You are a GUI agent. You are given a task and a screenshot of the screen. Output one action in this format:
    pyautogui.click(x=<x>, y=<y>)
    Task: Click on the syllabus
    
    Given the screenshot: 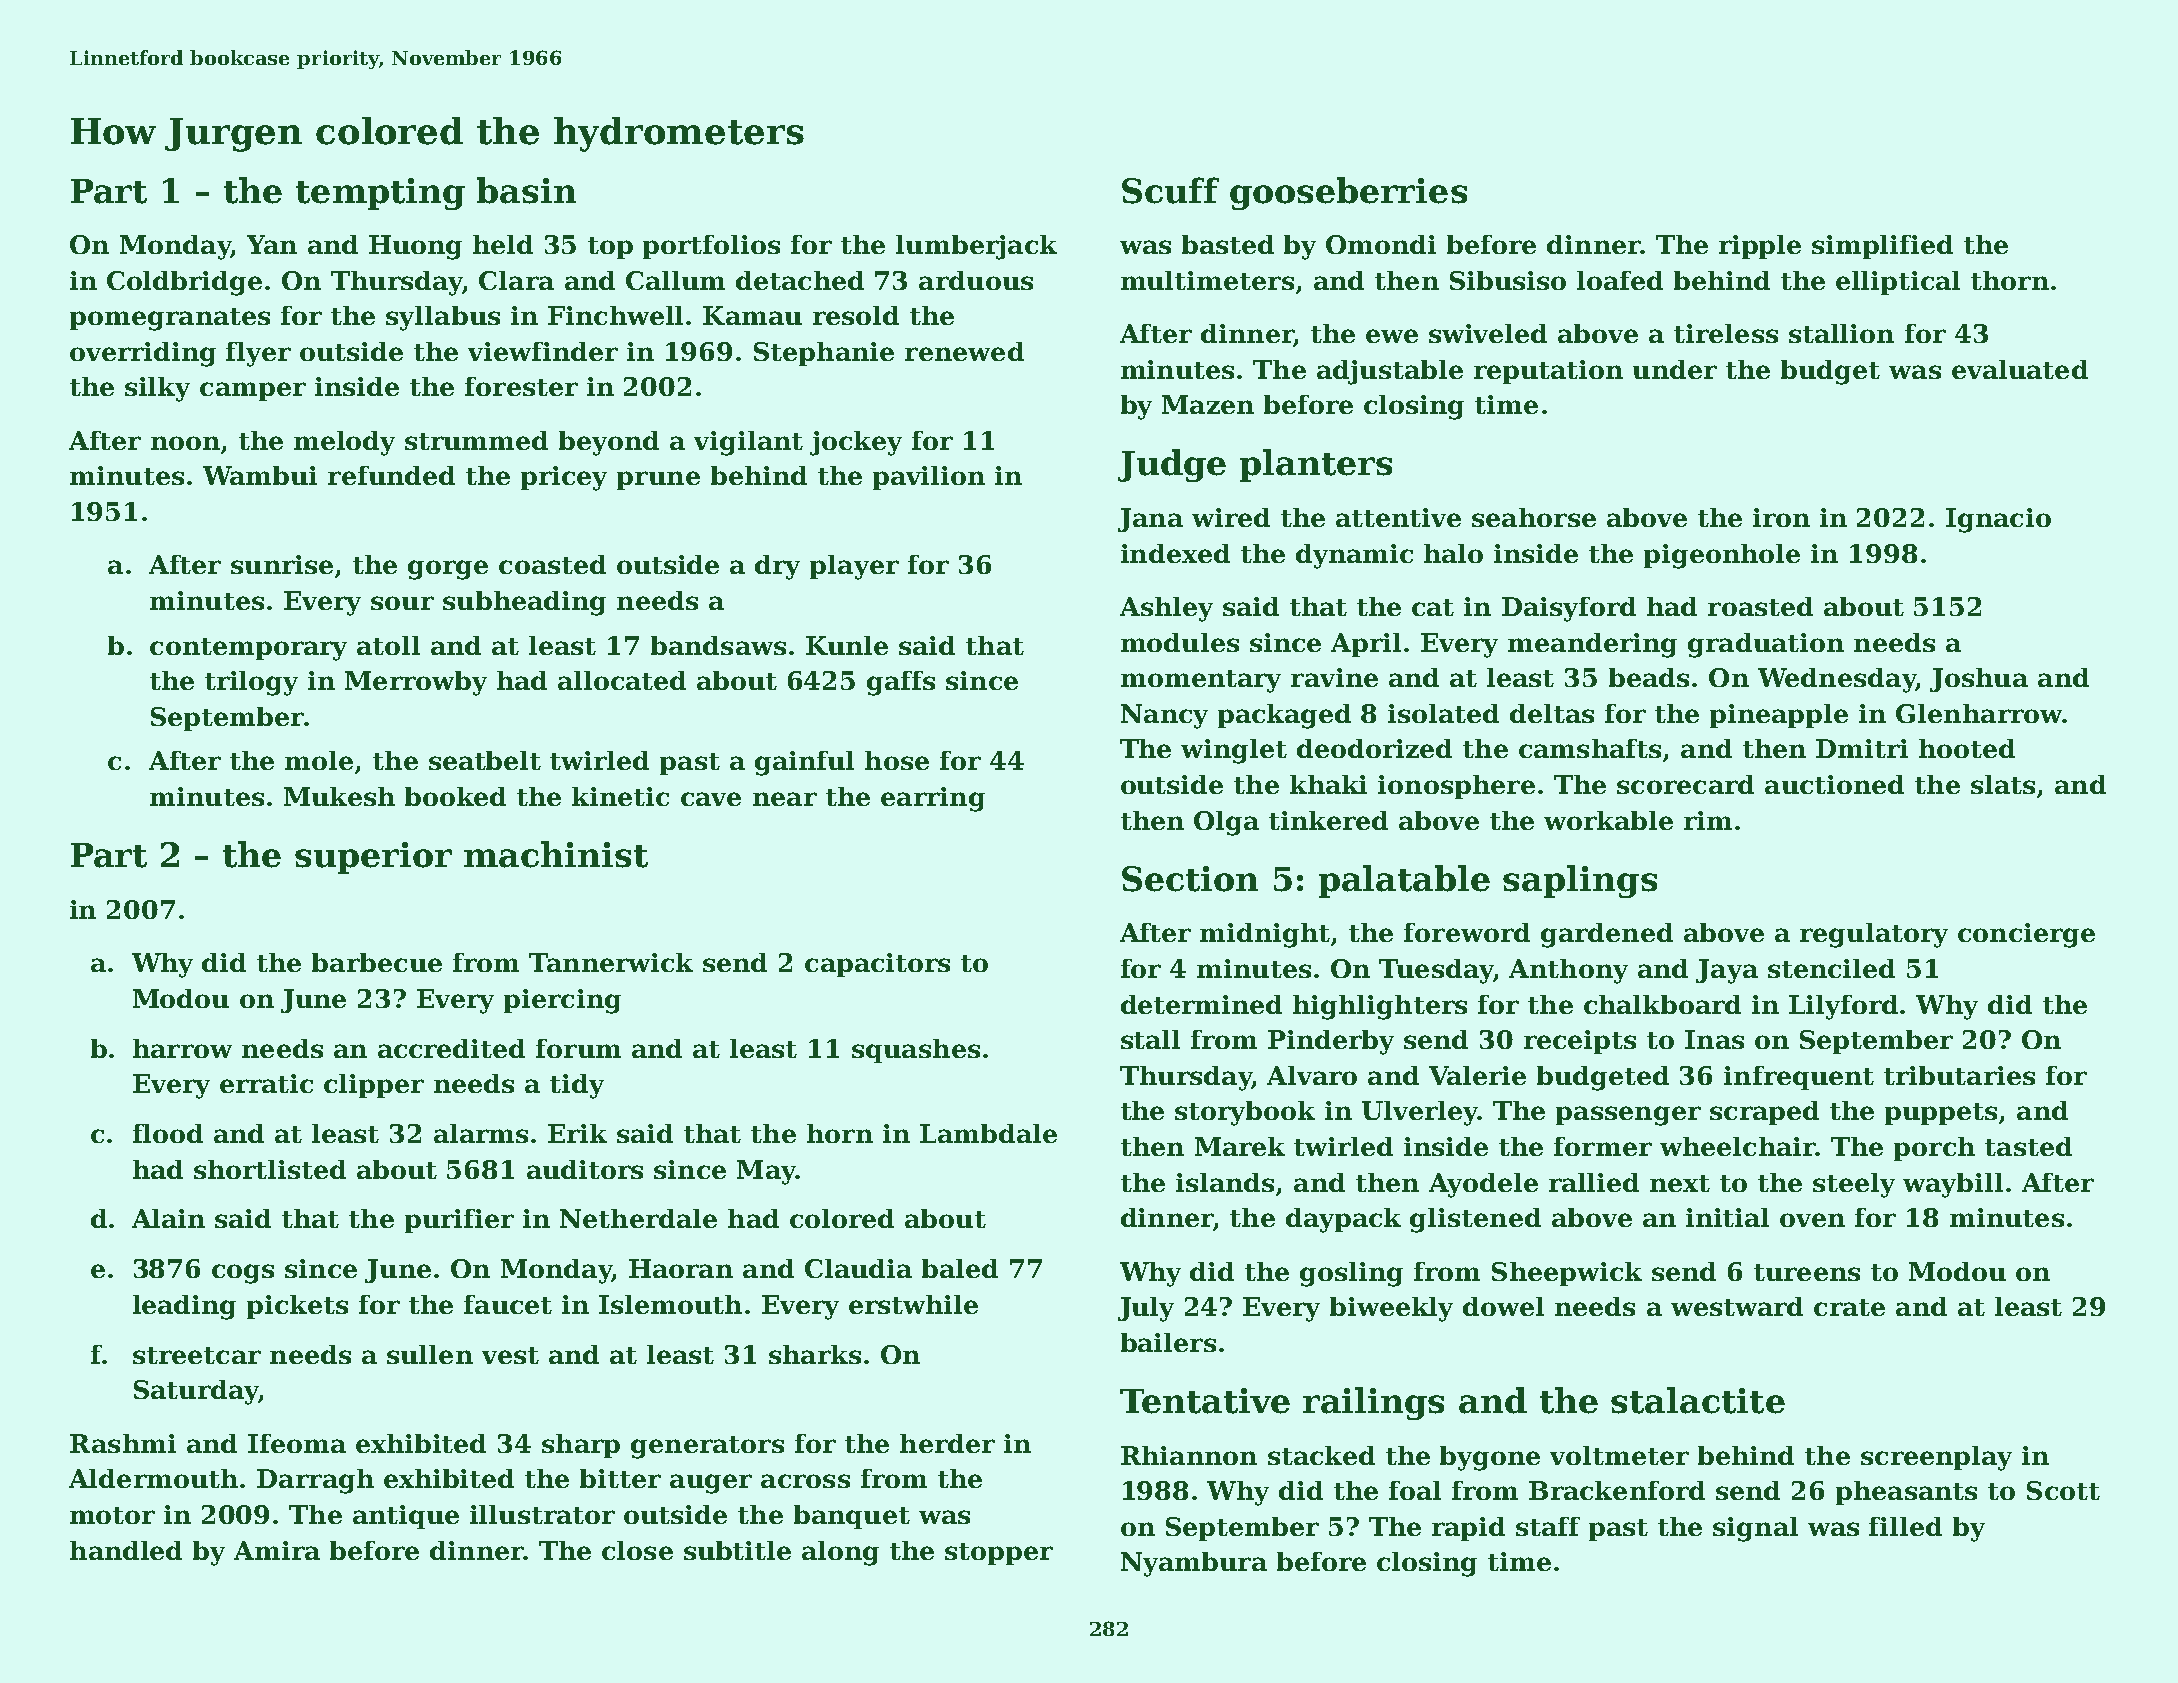 What is the action you would take?
    pyautogui.click(x=443, y=318)
